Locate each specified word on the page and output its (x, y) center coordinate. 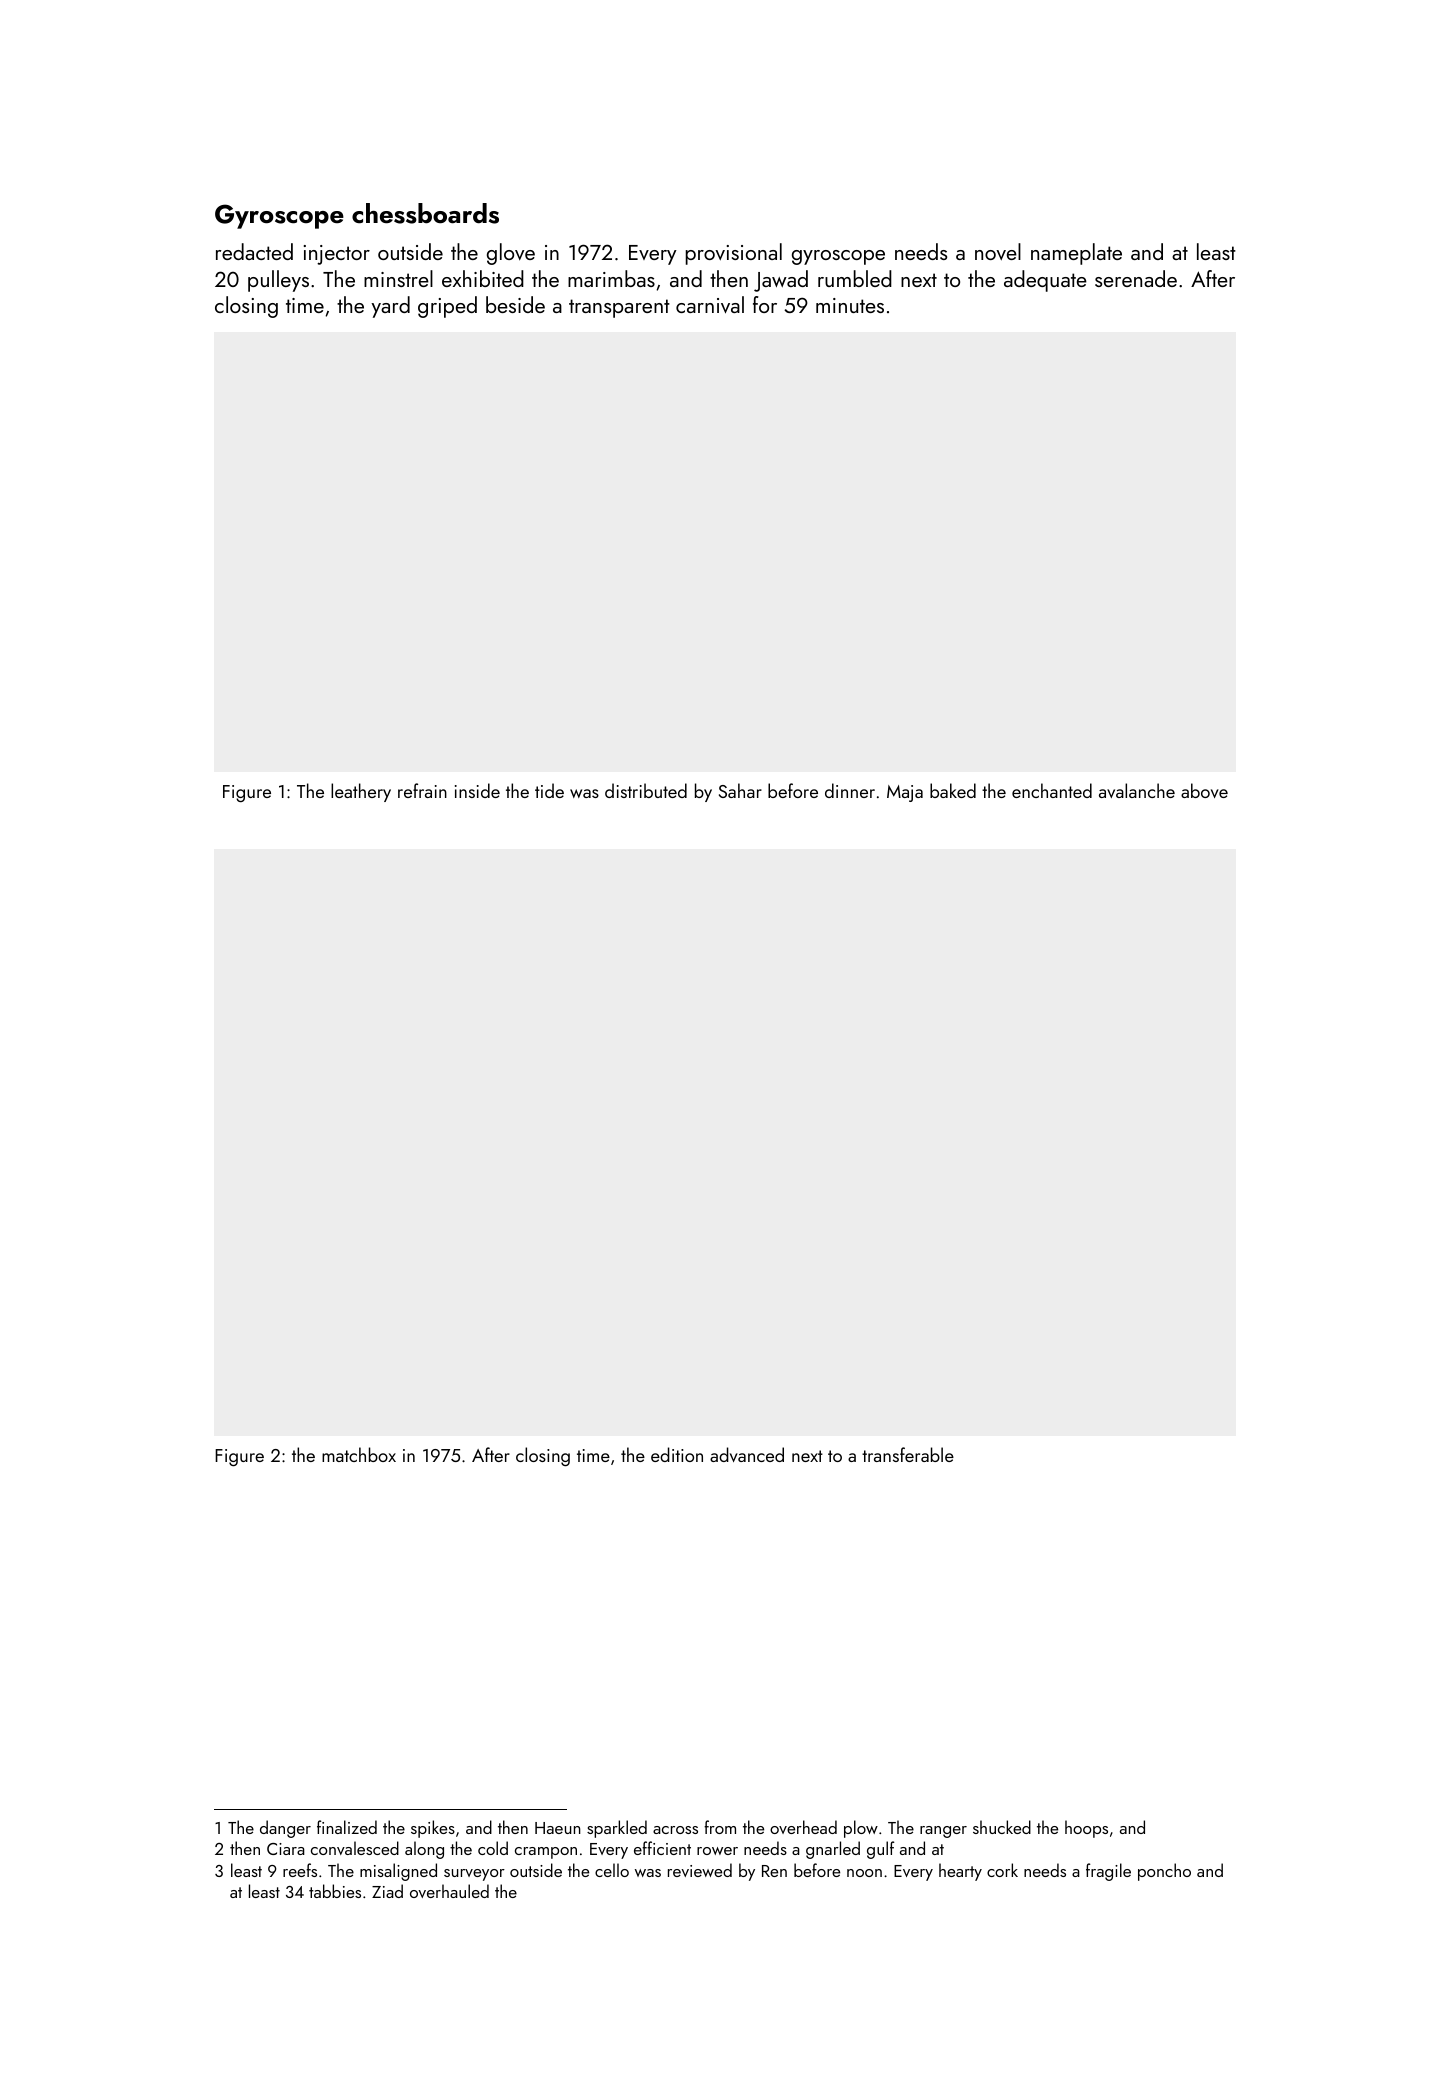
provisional (734, 254)
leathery (361, 792)
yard (390, 307)
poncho (1164, 1872)
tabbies (335, 1891)
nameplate (1076, 254)
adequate (1045, 281)
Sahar (740, 790)
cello (612, 1870)
